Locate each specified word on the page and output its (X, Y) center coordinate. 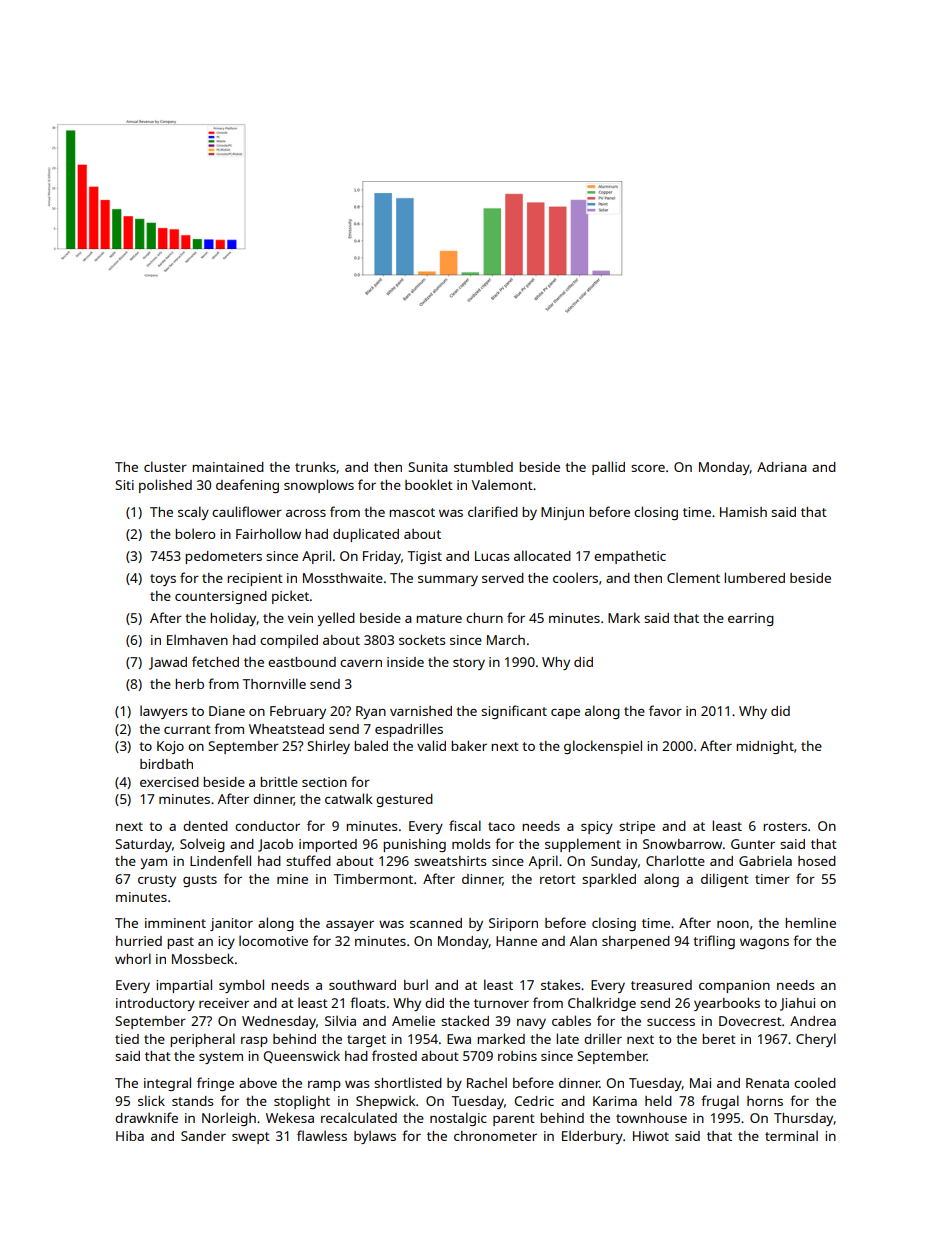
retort (558, 879)
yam (154, 864)
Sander (203, 1136)
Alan (583, 940)
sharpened (636, 942)
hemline (810, 922)
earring (751, 619)
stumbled (483, 466)
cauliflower (247, 511)
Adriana (782, 467)
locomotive (273, 940)
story (469, 664)
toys (163, 580)
